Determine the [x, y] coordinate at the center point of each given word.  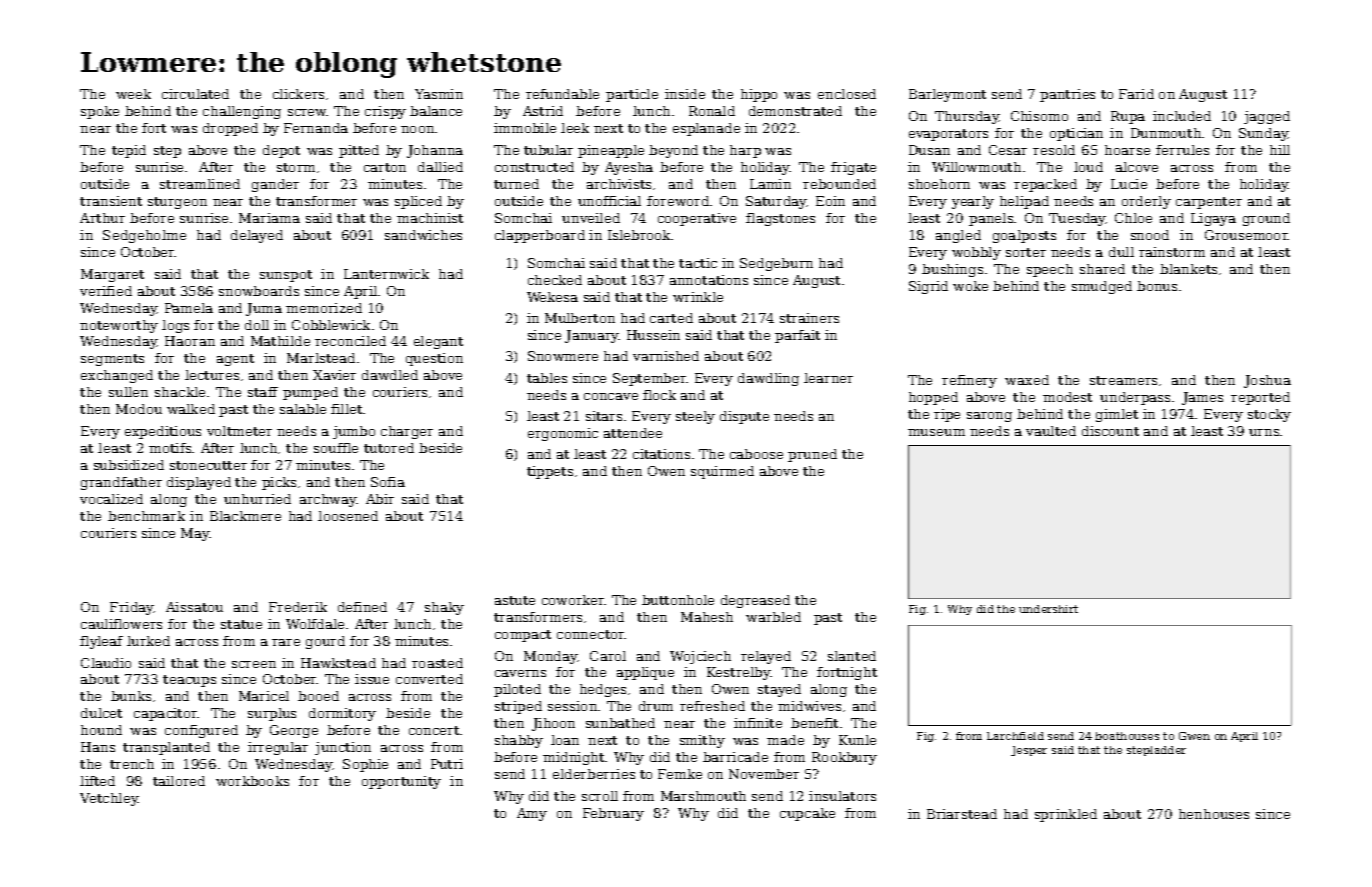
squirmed [722, 472]
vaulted [1051, 431]
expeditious [163, 432]
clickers [298, 94]
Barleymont [947, 95]
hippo [759, 95]
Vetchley [109, 799]
